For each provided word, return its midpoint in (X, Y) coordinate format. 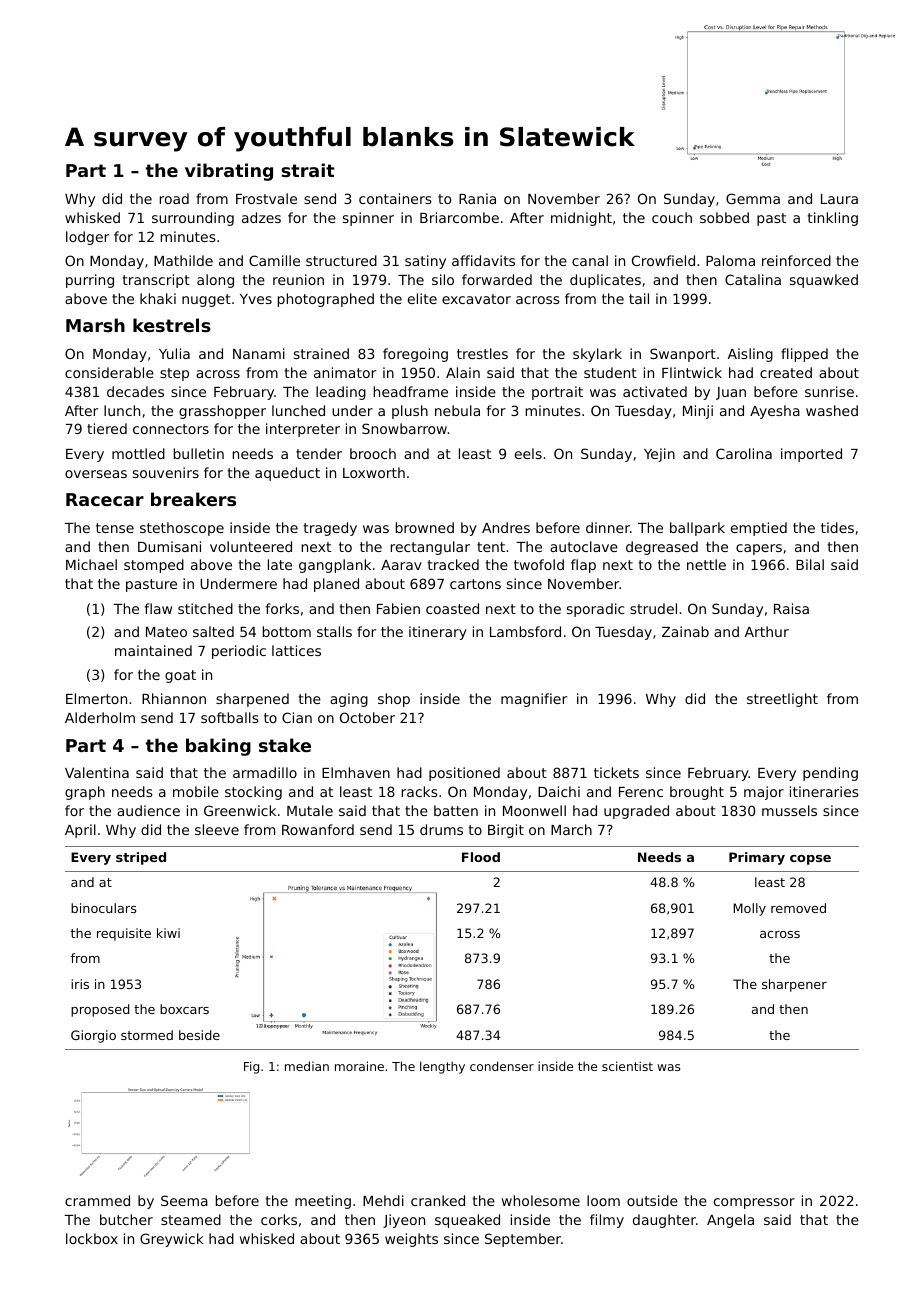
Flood (481, 857)
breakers (193, 499)
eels (528, 453)
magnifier (534, 700)
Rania (477, 198)
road (174, 198)
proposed (100, 1010)
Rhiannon (174, 698)
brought (697, 793)
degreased (662, 548)
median (307, 1066)
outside (652, 1200)
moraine (359, 1066)
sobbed (724, 217)
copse (810, 860)
